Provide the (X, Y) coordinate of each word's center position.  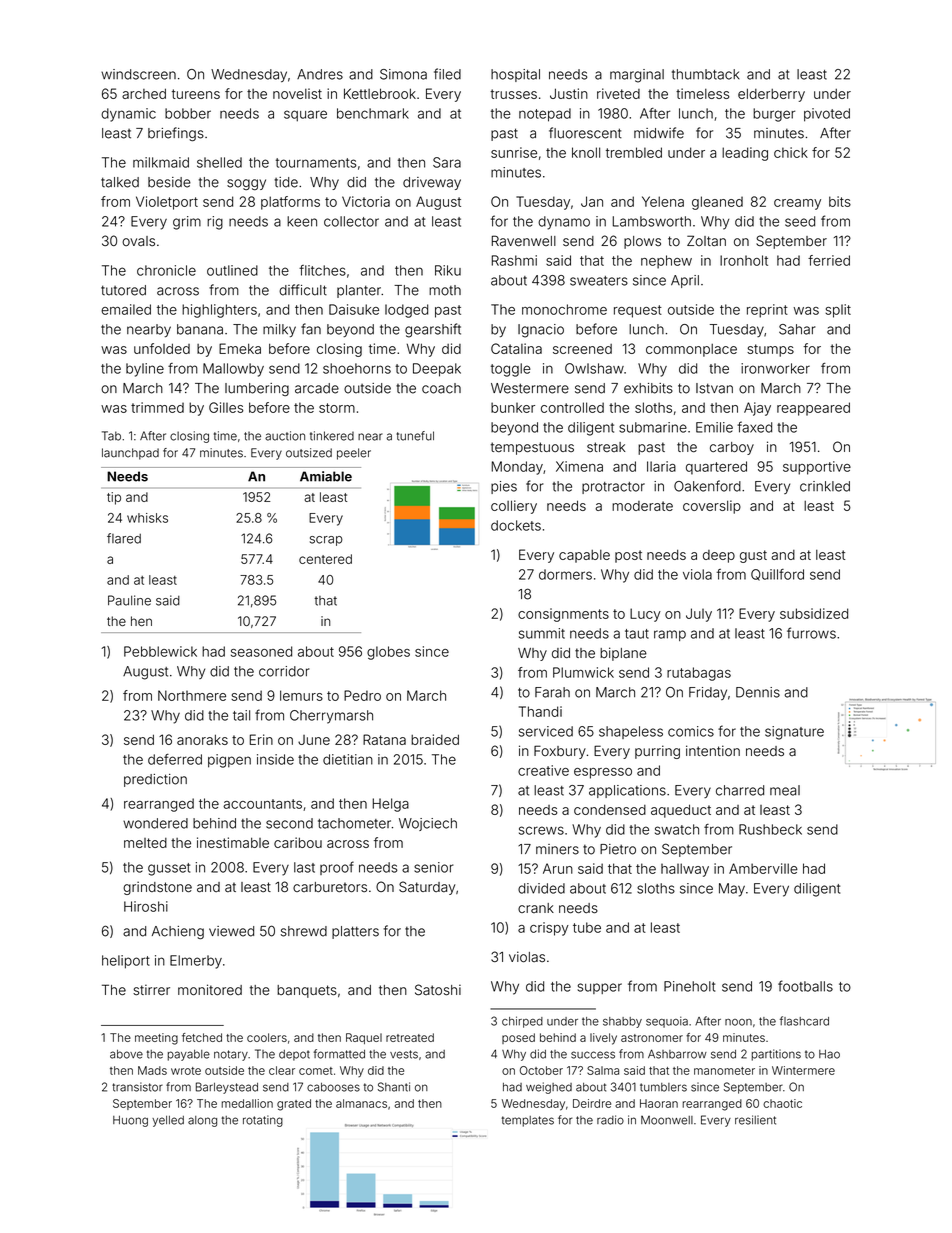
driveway (432, 183)
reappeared (813, 409)
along (202, 1121)
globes (388, 653)
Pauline (129, 600)
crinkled (825, 486)
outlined (232, 270)
